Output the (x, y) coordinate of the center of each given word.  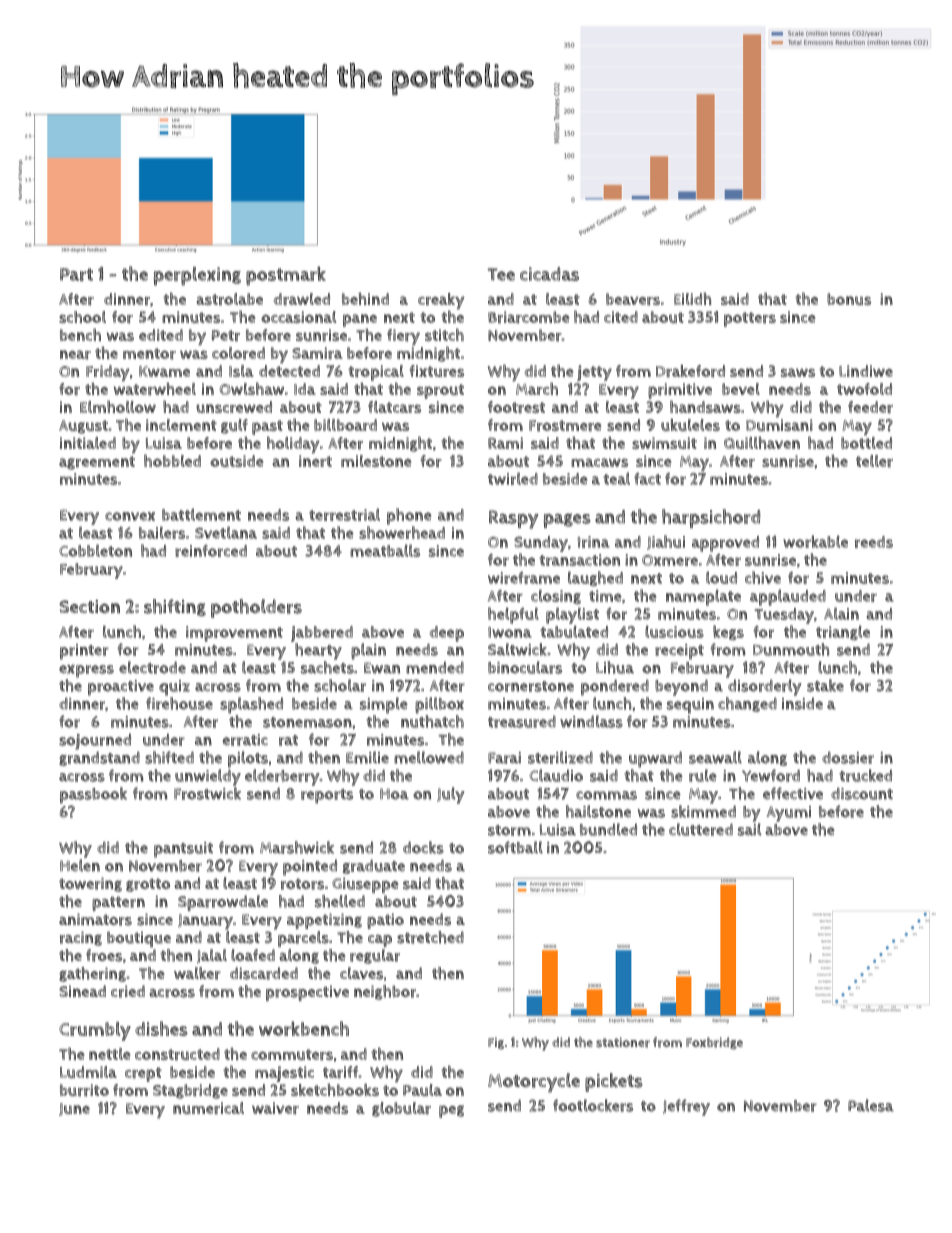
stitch (444, 335)
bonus (849, 299)
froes (104, 955)
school (82, 317)
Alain (841, 613)
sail (749, 829)
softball (515, 847)
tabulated (574, 631)
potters (750, 319)
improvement (234, 634)
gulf (234, 426)
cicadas (549, 274)
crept (143, 1074)
